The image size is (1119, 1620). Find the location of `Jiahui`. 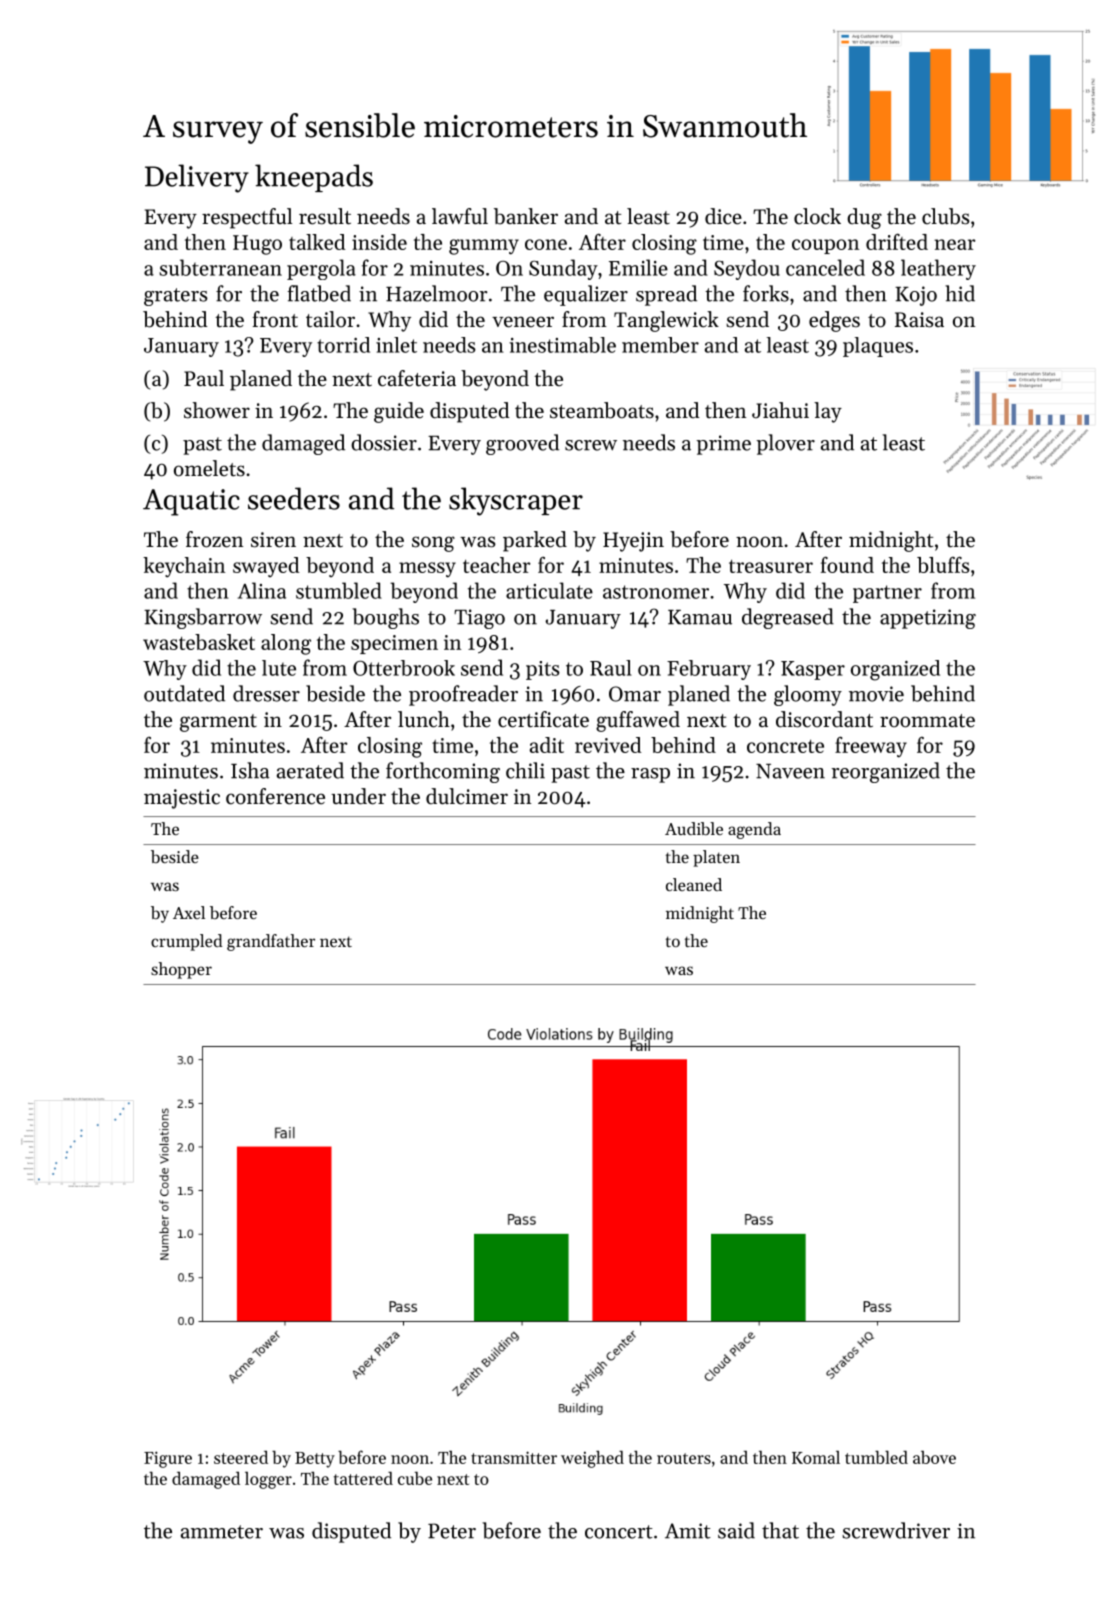

Jiahui is located at coordinates (780, 410).
